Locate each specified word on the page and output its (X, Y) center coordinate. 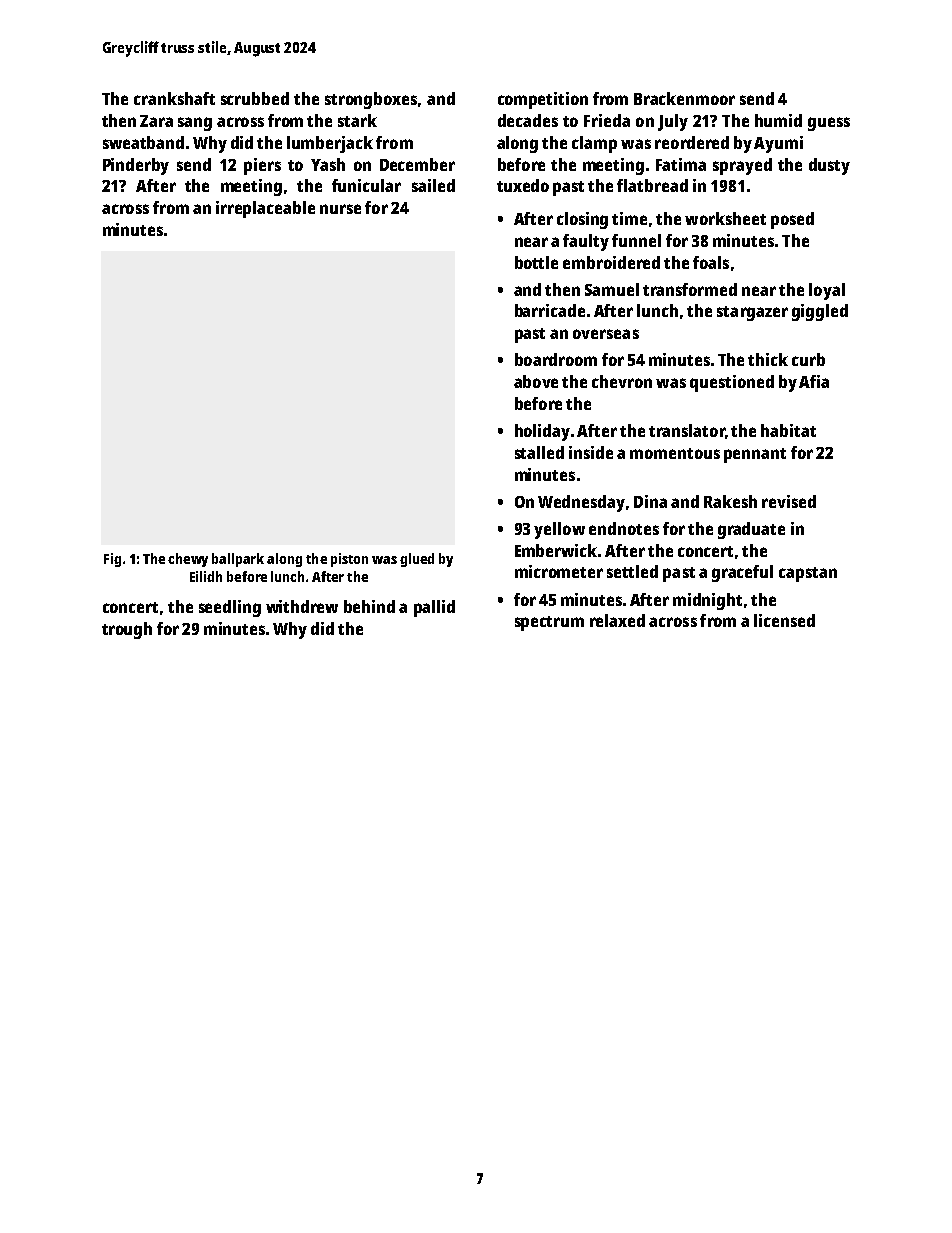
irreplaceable (265, 209)
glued (417, 560)
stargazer (752, 313)
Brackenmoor (684, 98)
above (536, 381)
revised (789, 501)
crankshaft (174, 98)
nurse (340, 209)
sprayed (742, 166)
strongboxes (371, 100)
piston (349, 560)
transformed (690, 289)
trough (127, 630)
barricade (550, 310)
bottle (536, 262)
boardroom (556, 359)
